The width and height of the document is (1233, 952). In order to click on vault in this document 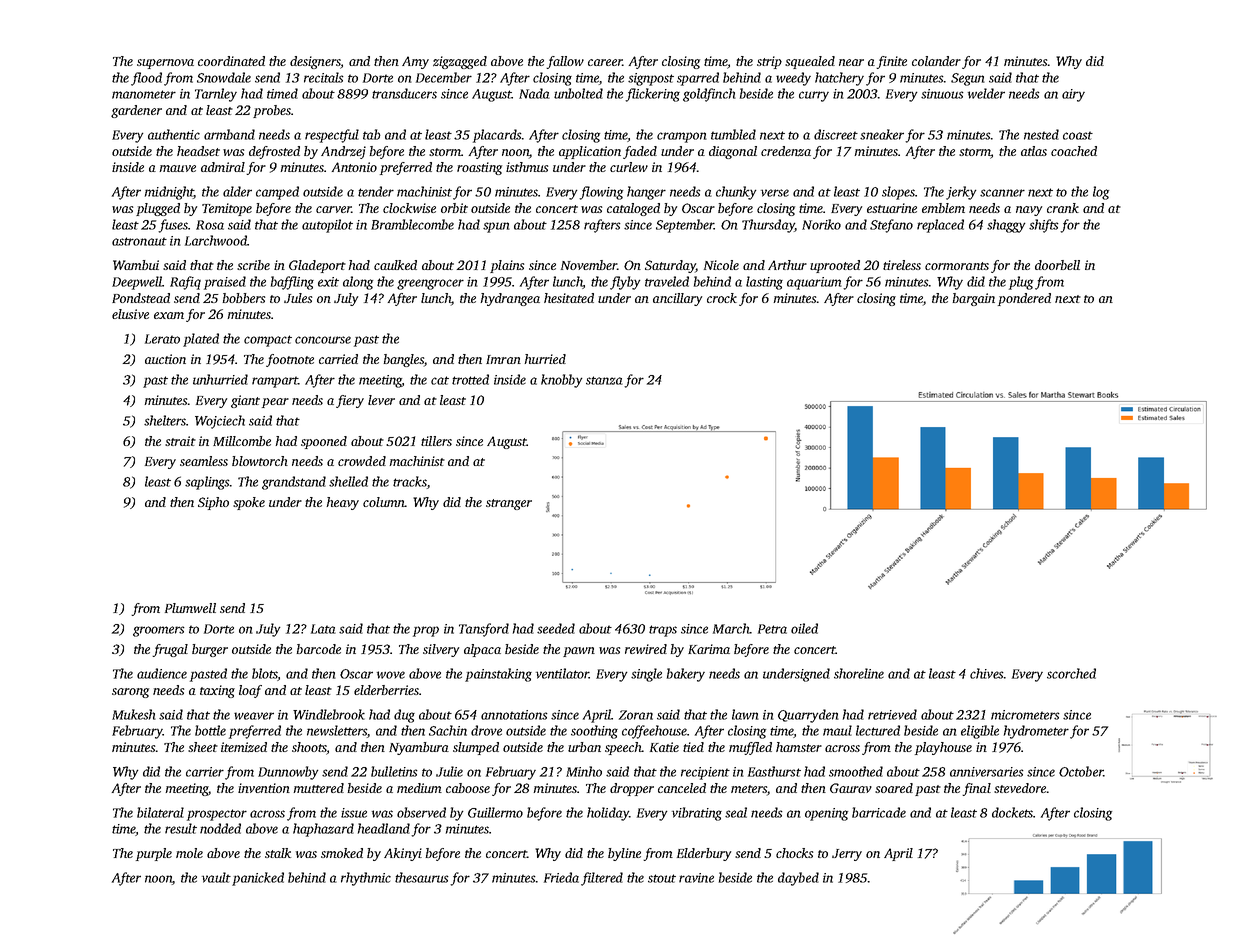, I will do `click(216, 877)`.
